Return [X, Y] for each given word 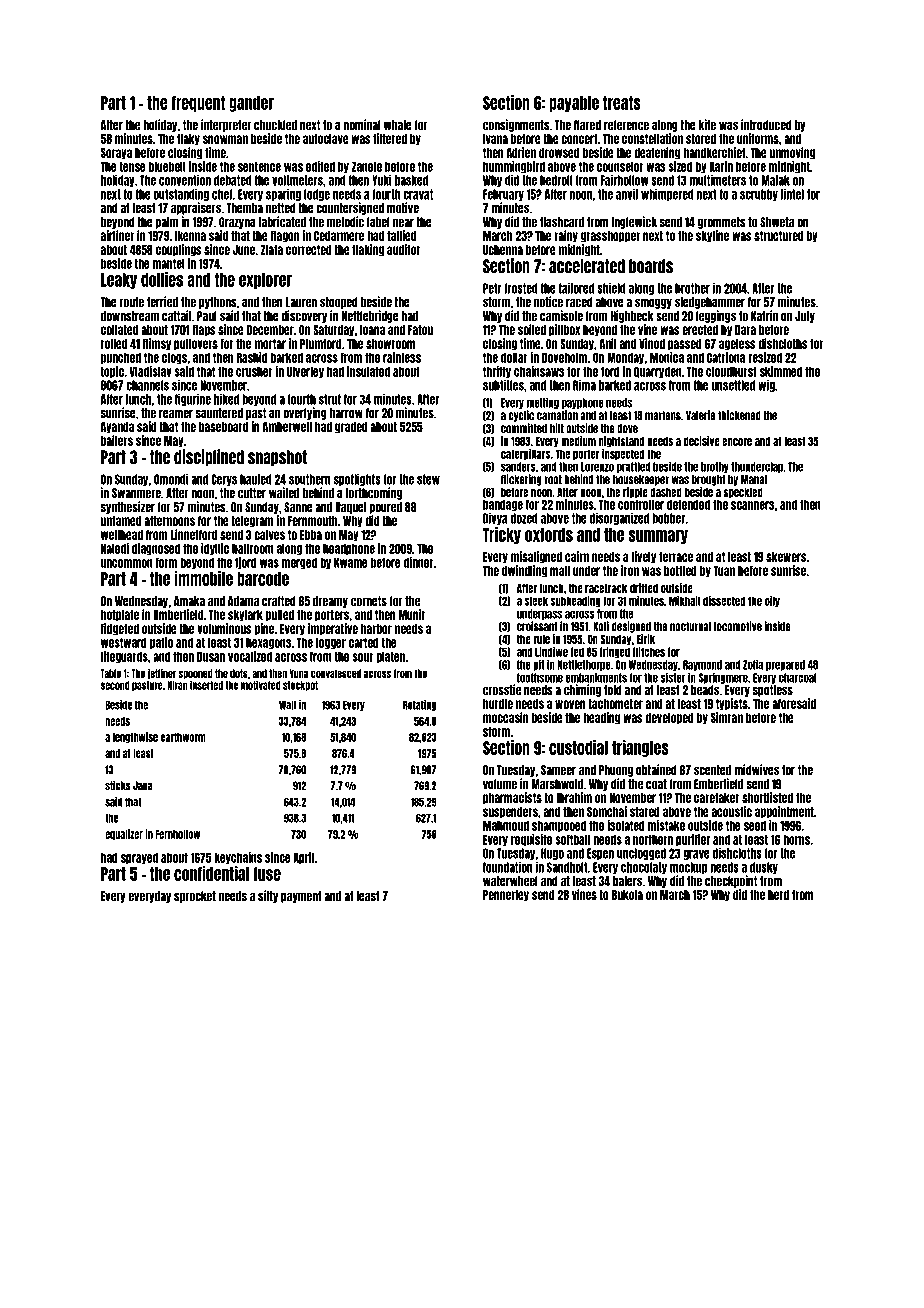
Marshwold [557, 784]
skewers [786, 557]
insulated [368, 371]
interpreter [226, 125]
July [805, 317]
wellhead [122, 535]
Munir [412, 614]
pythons [218, 303]
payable [574, 104]
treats [622, 103]
